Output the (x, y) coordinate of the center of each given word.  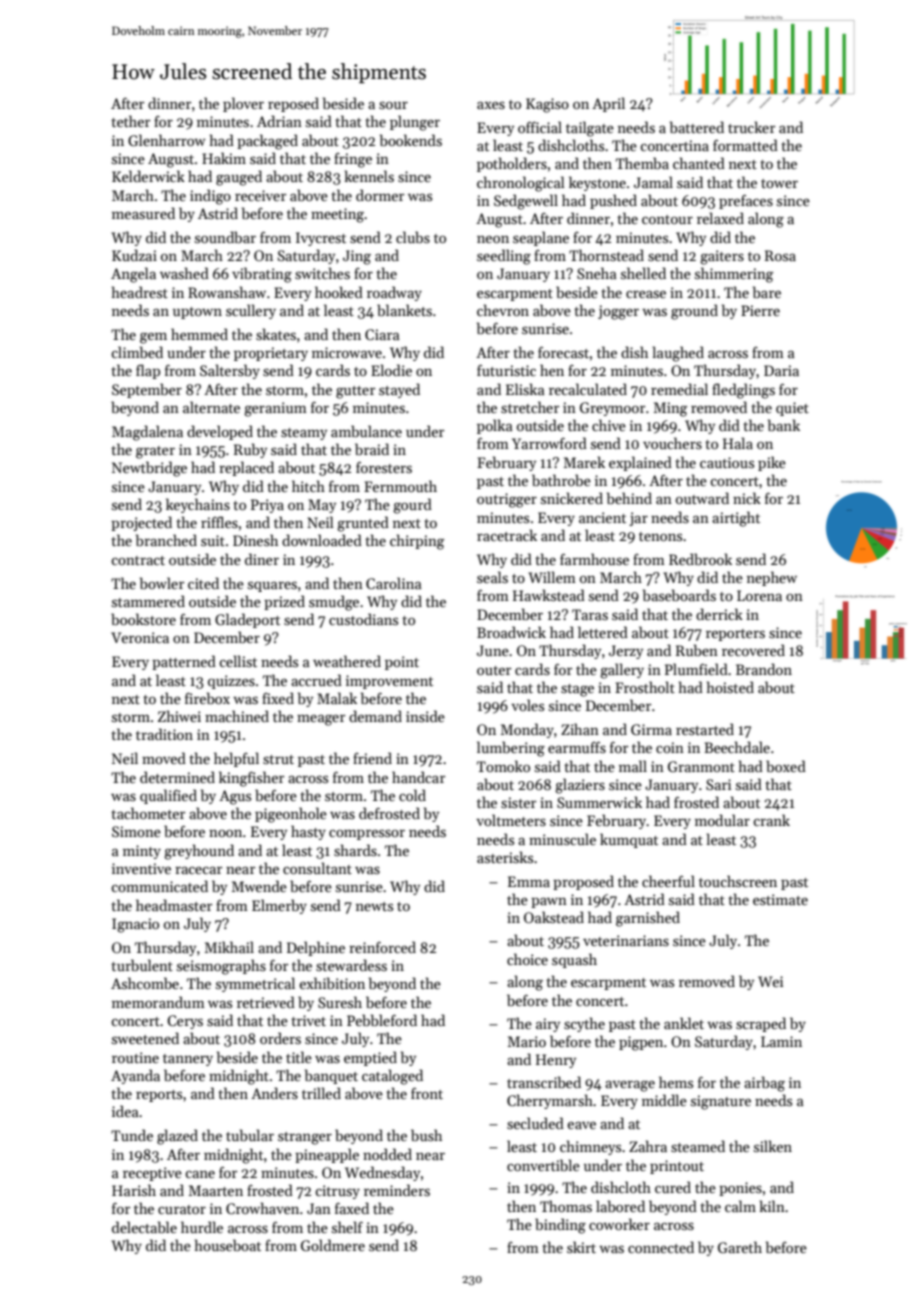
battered (697, 127)
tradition (164, 734)
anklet (684, 1023)
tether (130, 121)
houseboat (228, 1245)
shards (355, 850)
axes (491, 105)
